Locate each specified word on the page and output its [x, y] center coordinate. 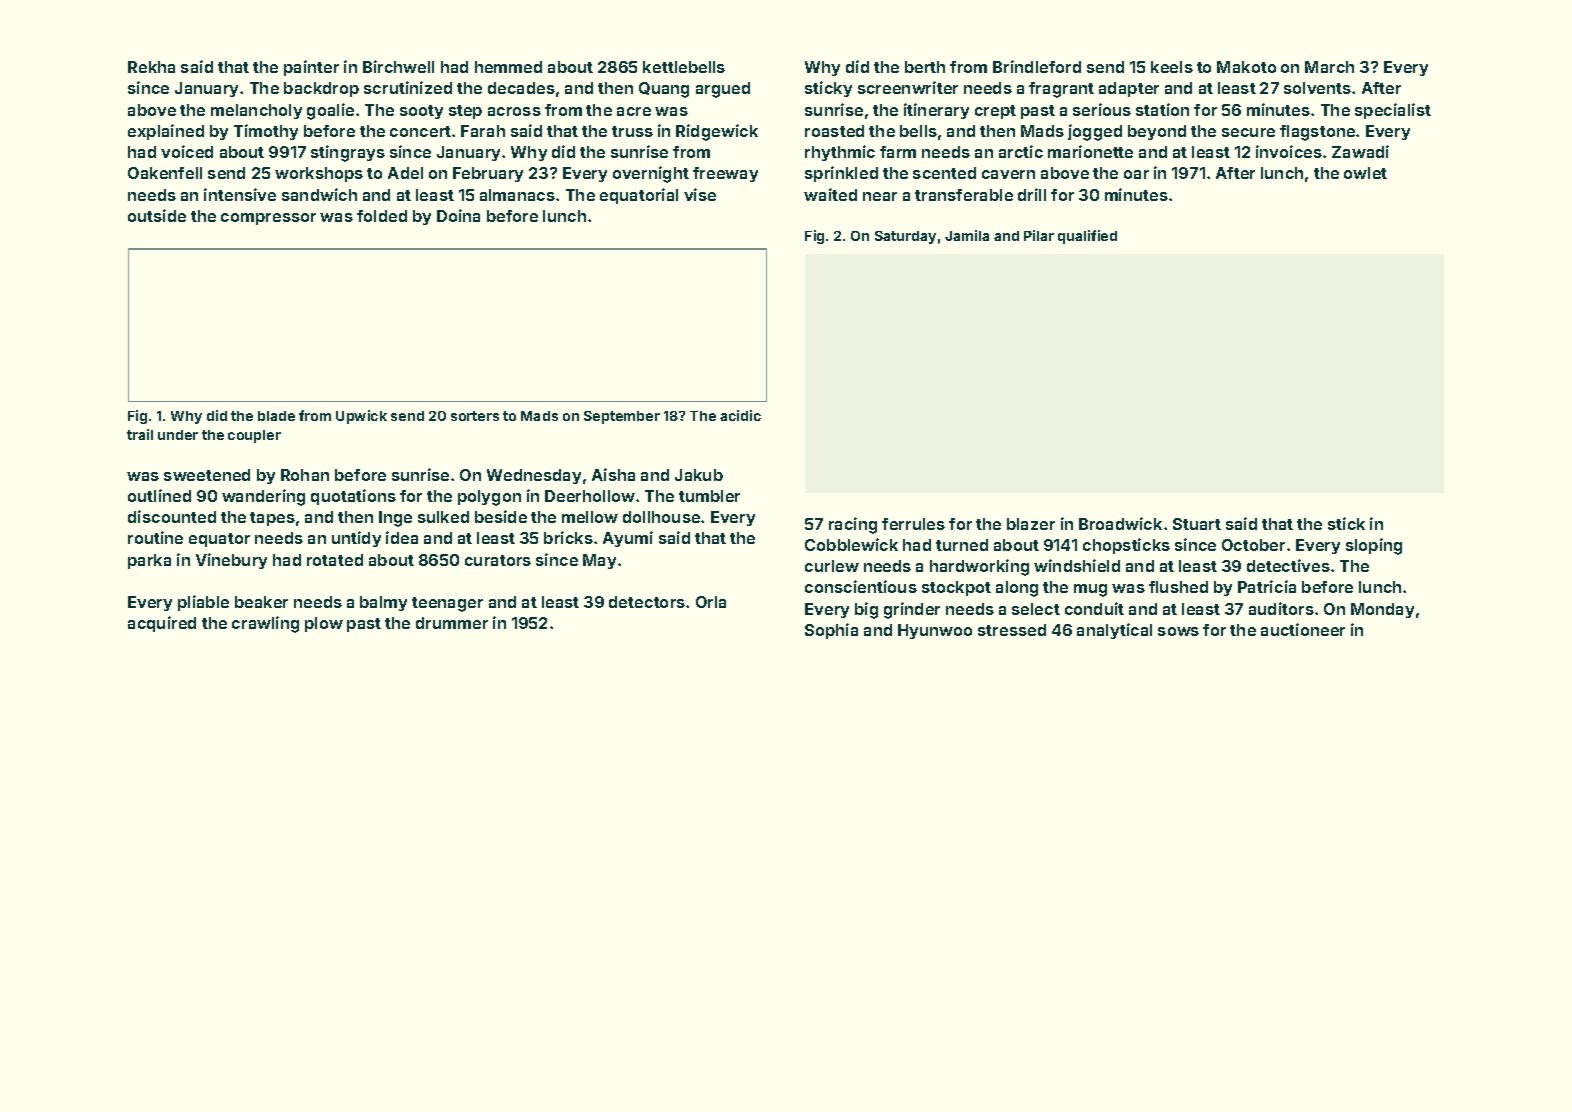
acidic [740, 415]
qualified [1087, 237]
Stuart [1197, 524]
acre [634, 111]
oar [1136, 174]
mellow [590, 517]
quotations [353, 497]
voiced [187, 151]
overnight [651, 174]
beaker [261, 602]
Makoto [1246, 67]
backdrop [321, 89]
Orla [711, 602]
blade [276, 416]
